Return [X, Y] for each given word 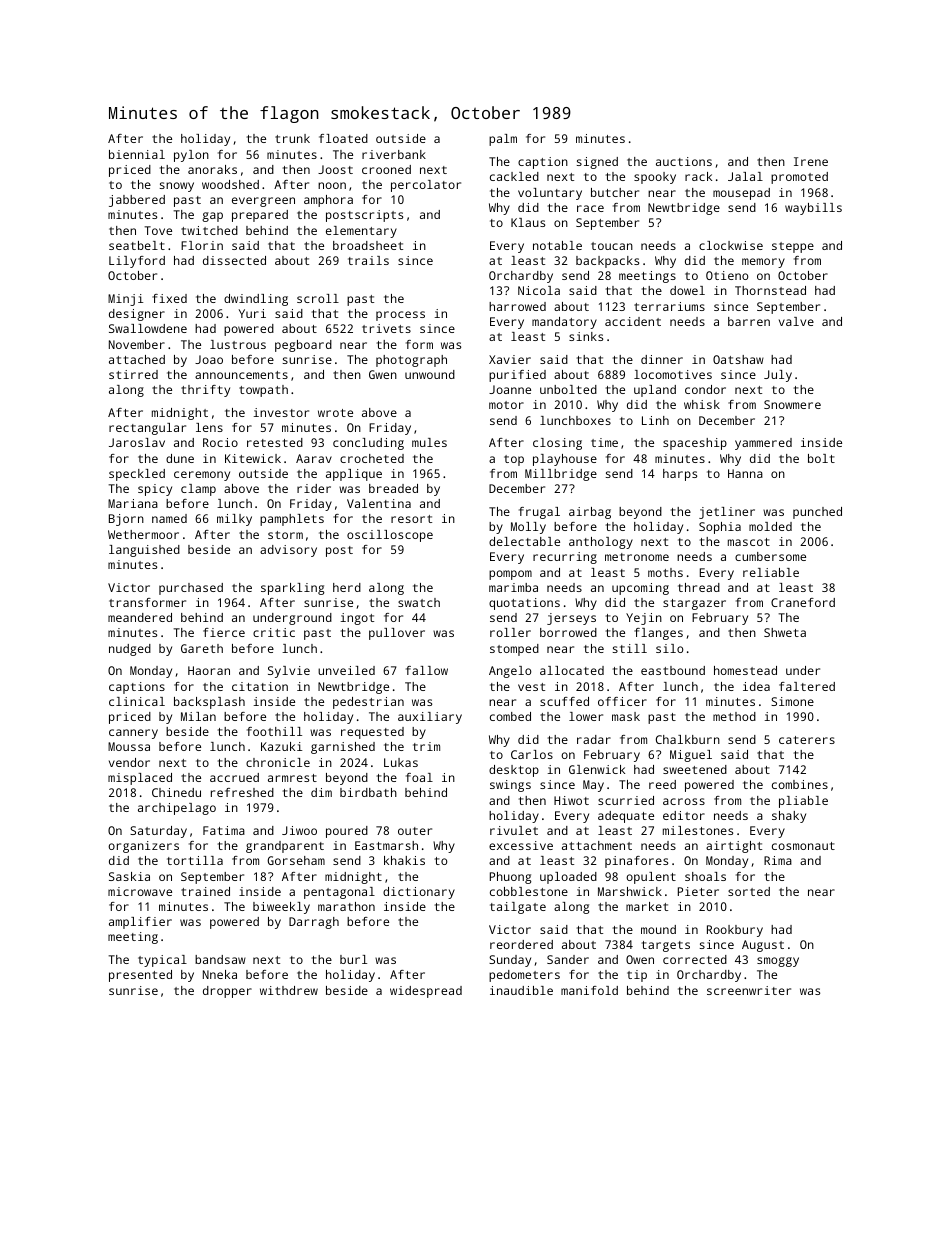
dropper [227, 992]
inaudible [521, 990]
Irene [811, 161]
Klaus [528, 222]
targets [666, 946]
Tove [158, 230]
